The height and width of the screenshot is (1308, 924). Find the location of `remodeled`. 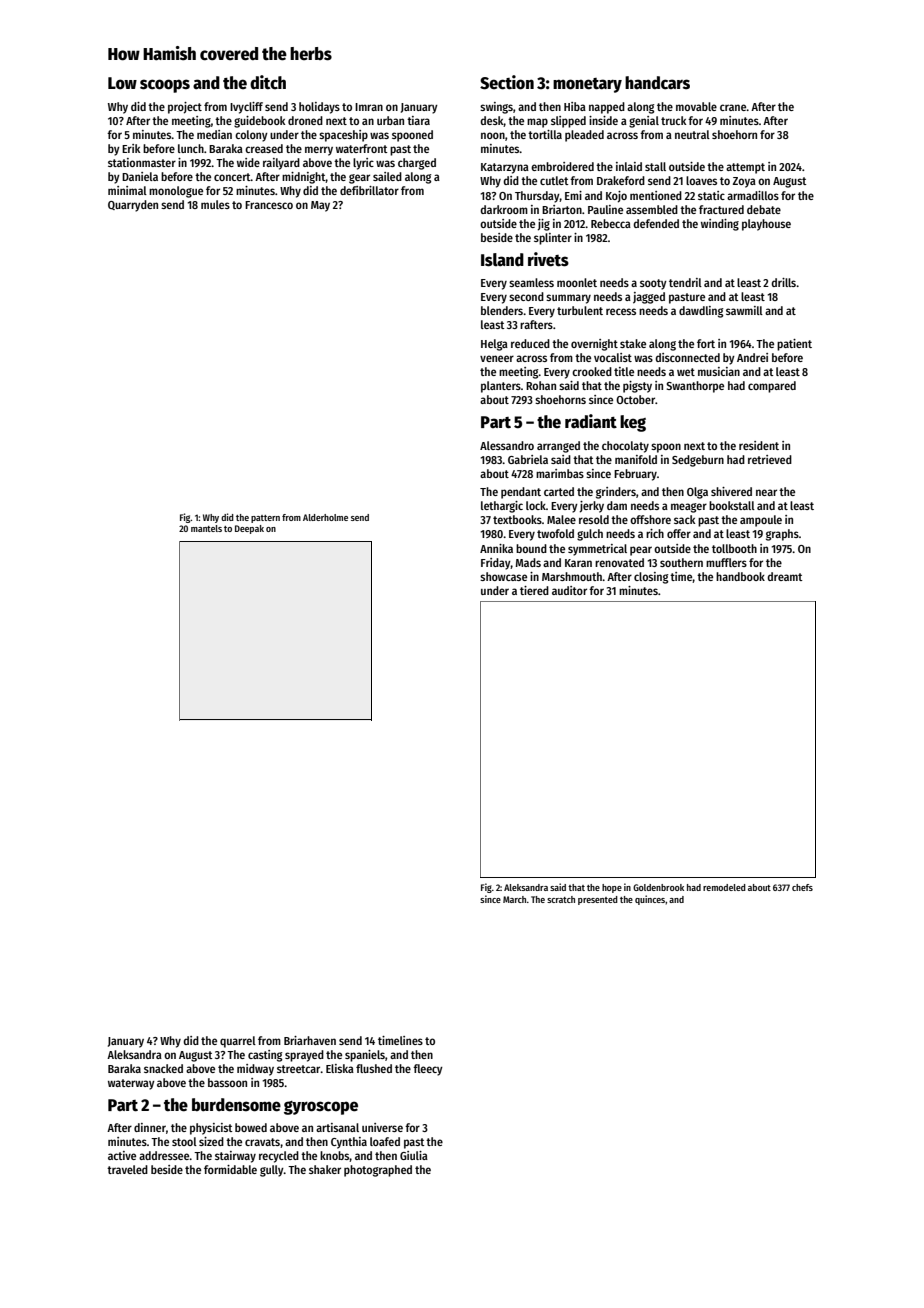

remodeled is located at coordinates (724, 887).
